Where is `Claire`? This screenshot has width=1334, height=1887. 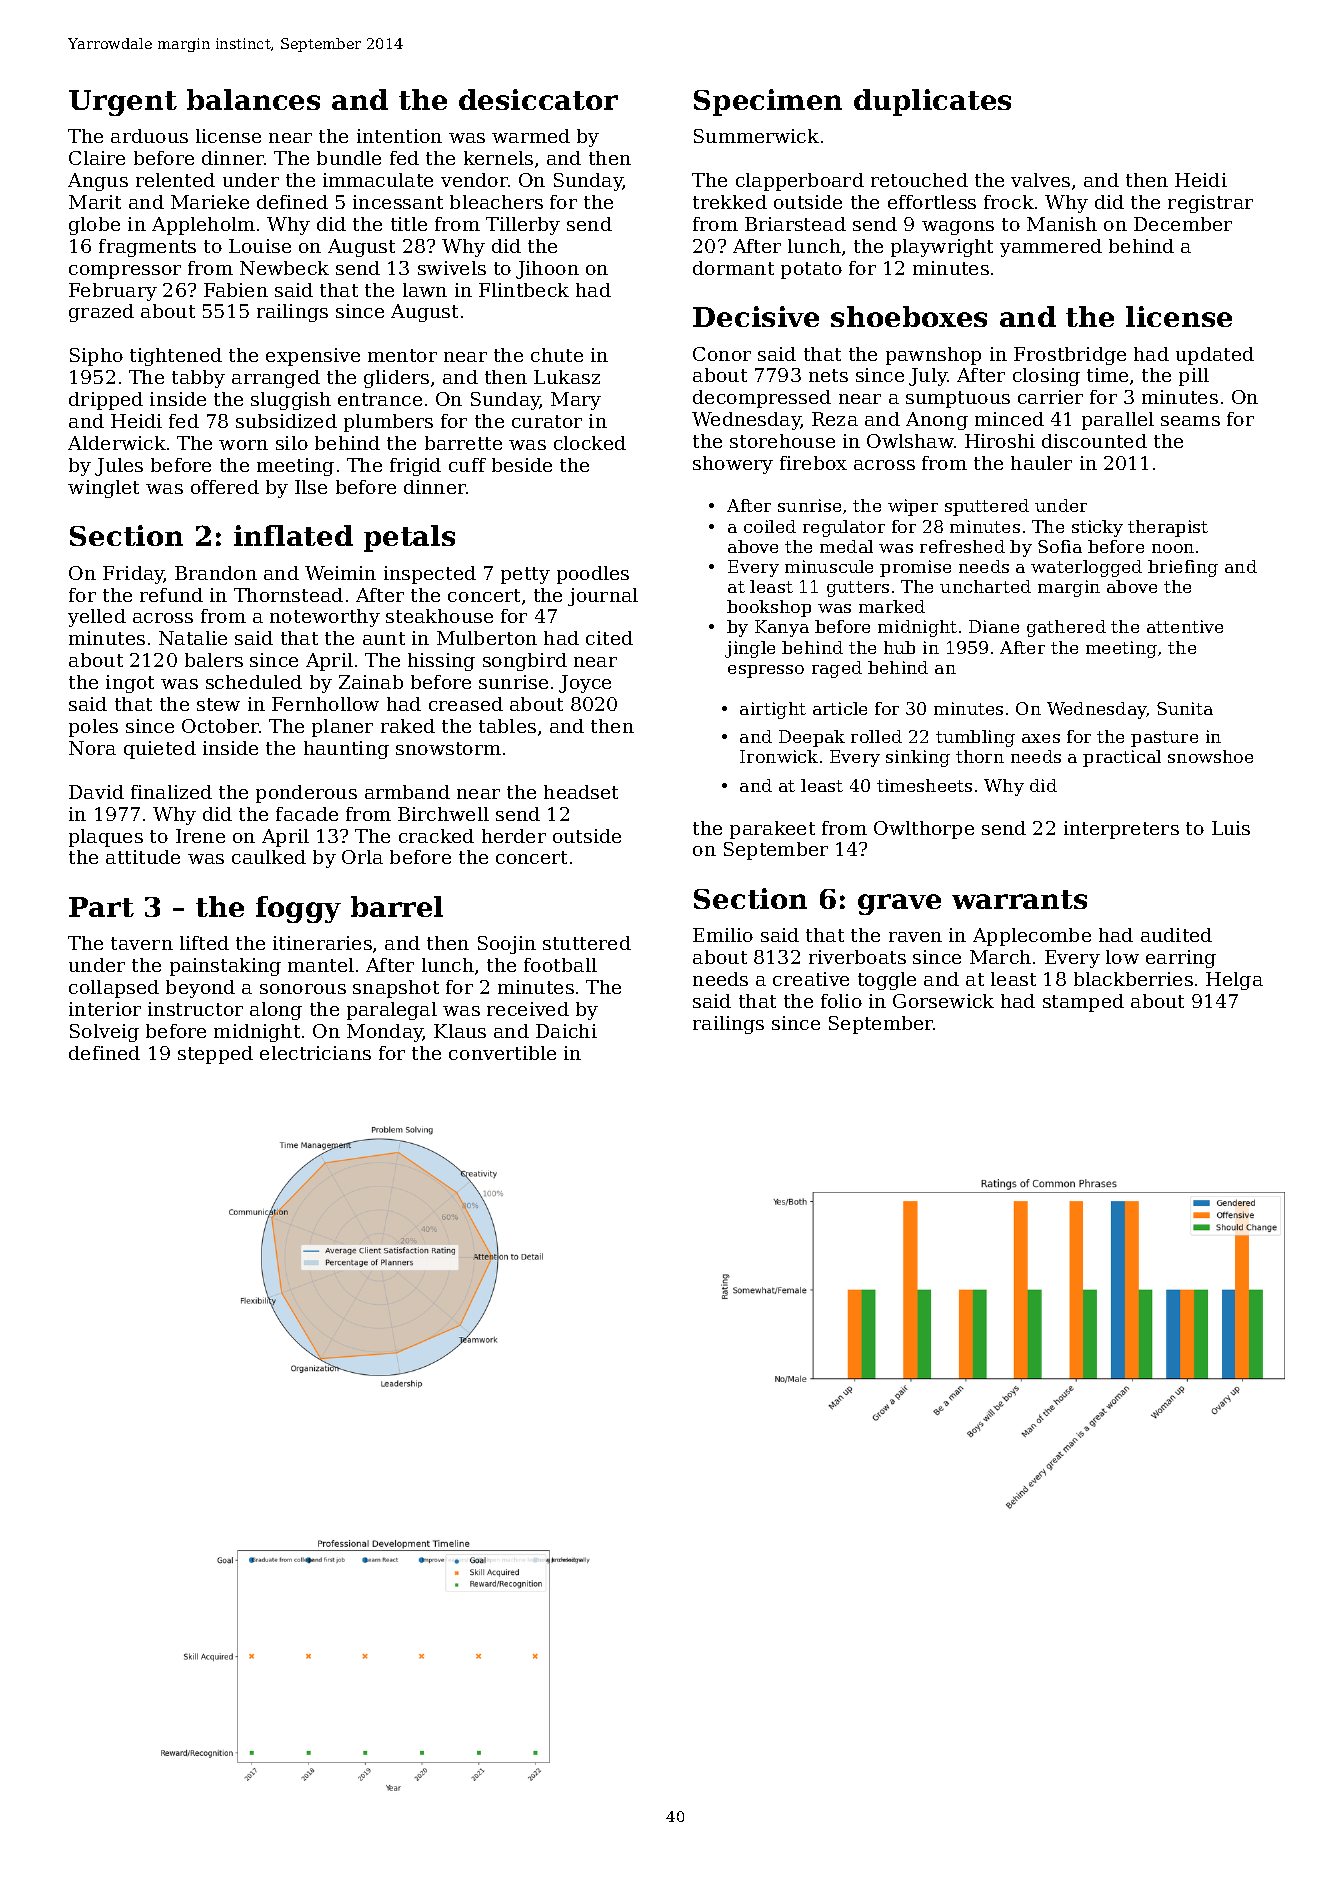
Claire is located at coordinates (97, 158).
